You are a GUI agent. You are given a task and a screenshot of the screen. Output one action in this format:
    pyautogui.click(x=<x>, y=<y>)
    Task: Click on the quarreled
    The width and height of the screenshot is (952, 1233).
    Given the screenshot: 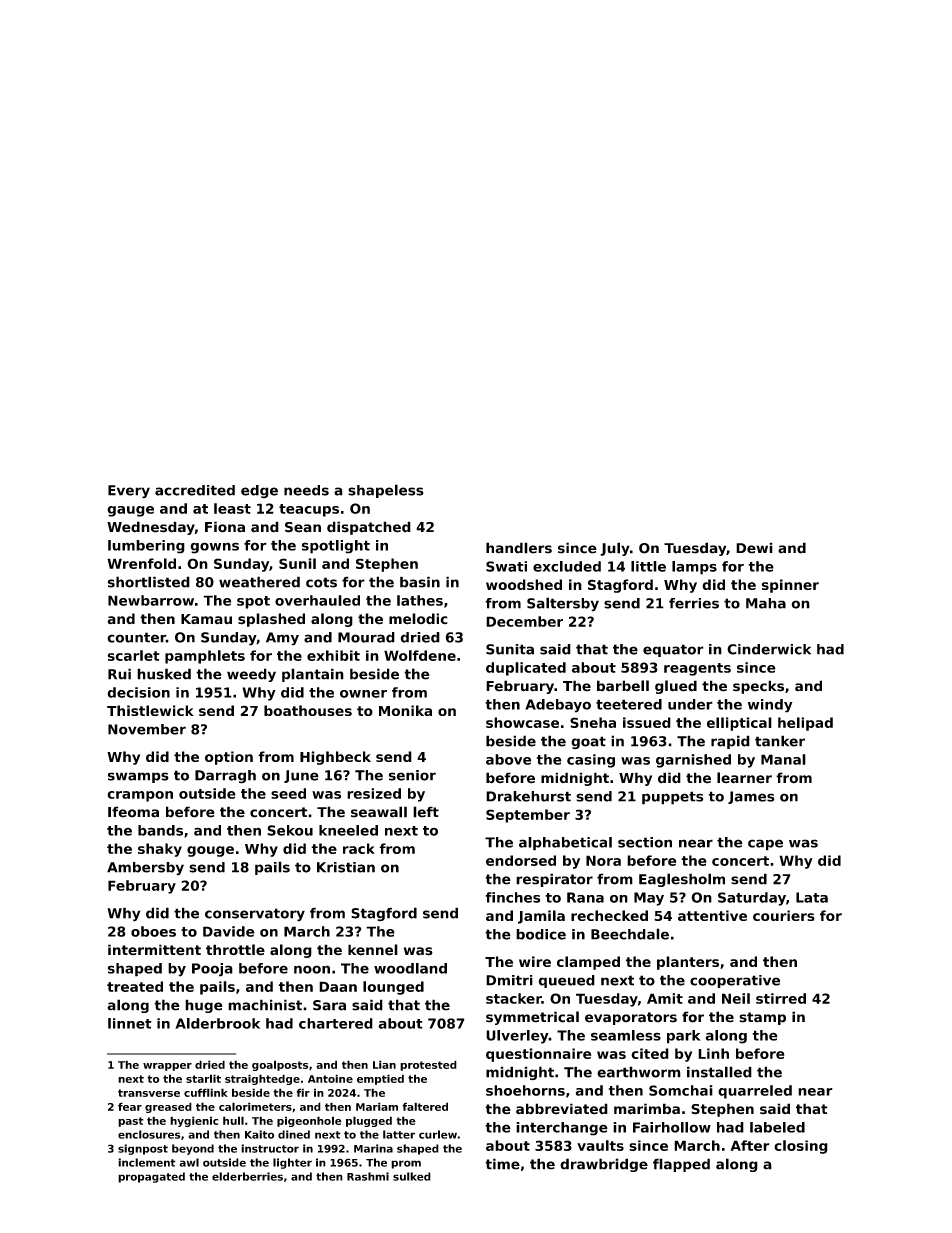 What is the action you would take?
    pyautogui.click(x=755, y=1092)
